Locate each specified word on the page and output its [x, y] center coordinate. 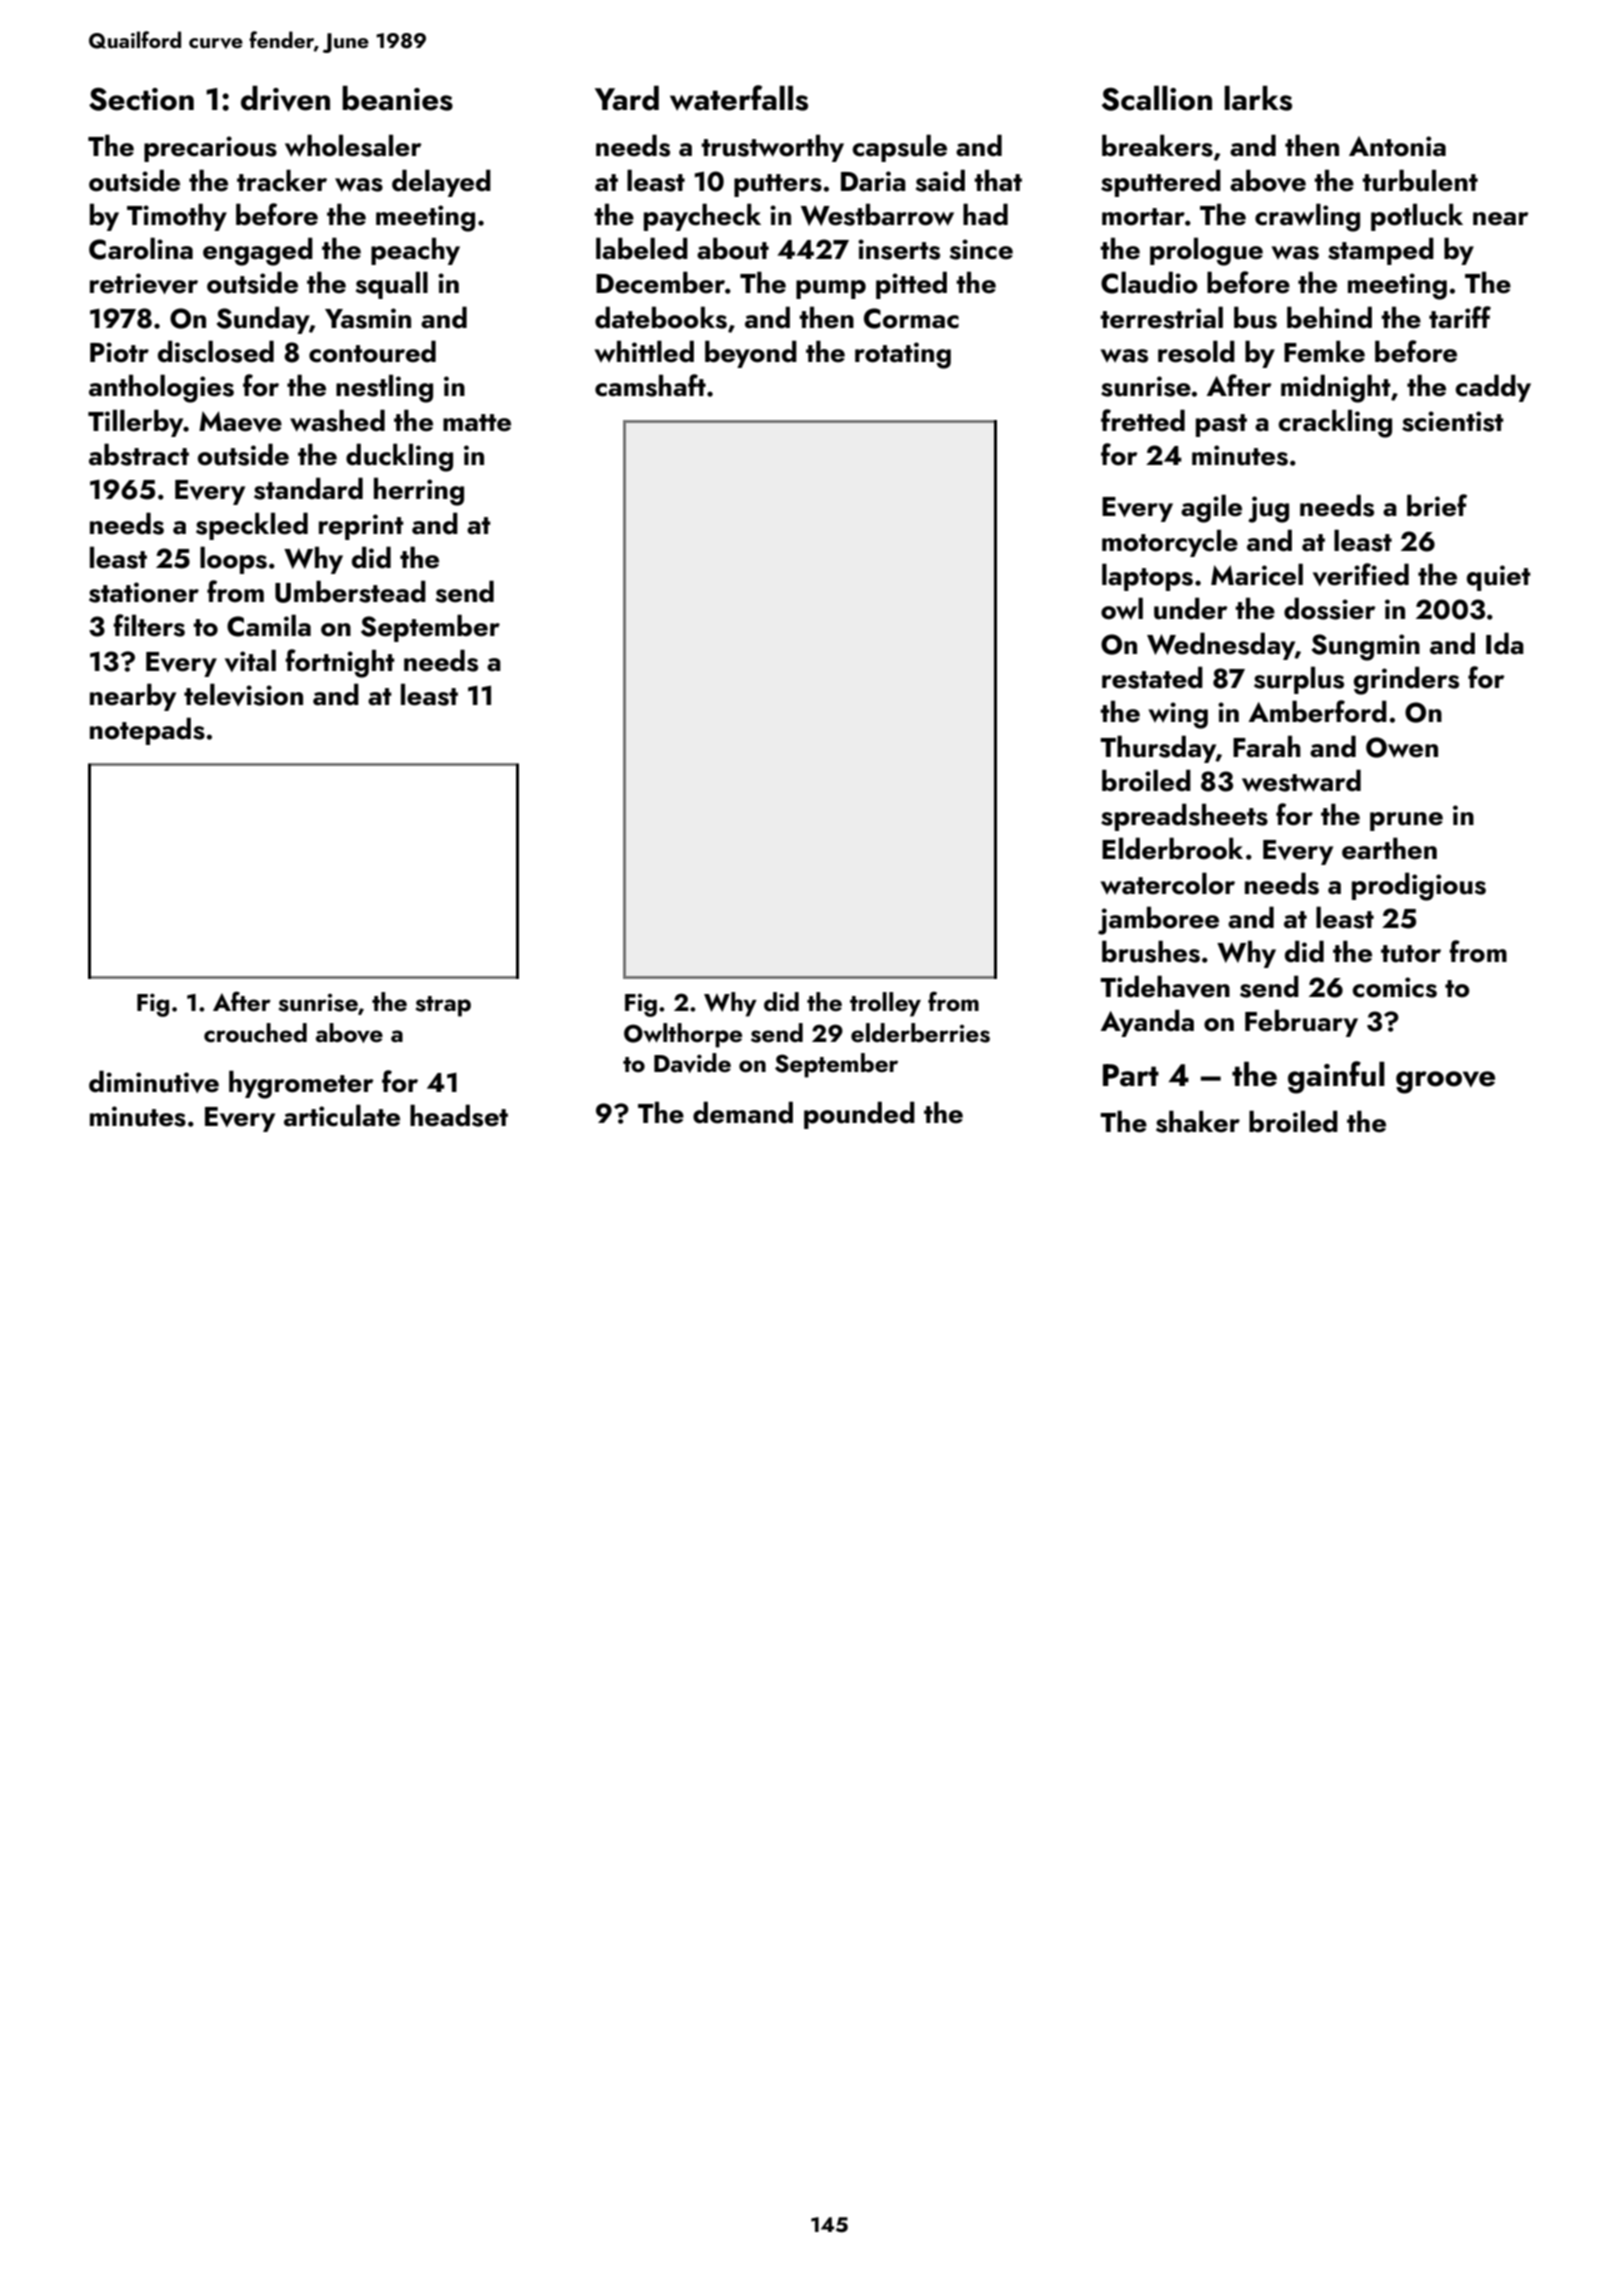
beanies [397, 98]
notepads [147, 731]
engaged [258, 251]
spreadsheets [1184, 817]
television [243, 694]
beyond [751, 354]
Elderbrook [1172, 848]
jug [1268, 509]
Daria [873, 181]
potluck [1417, 217]
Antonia [1397, 146]
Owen [1402, 747]
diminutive [154, 1081]
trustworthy [772, 148]
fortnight [340, 663]
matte [477, 423]
